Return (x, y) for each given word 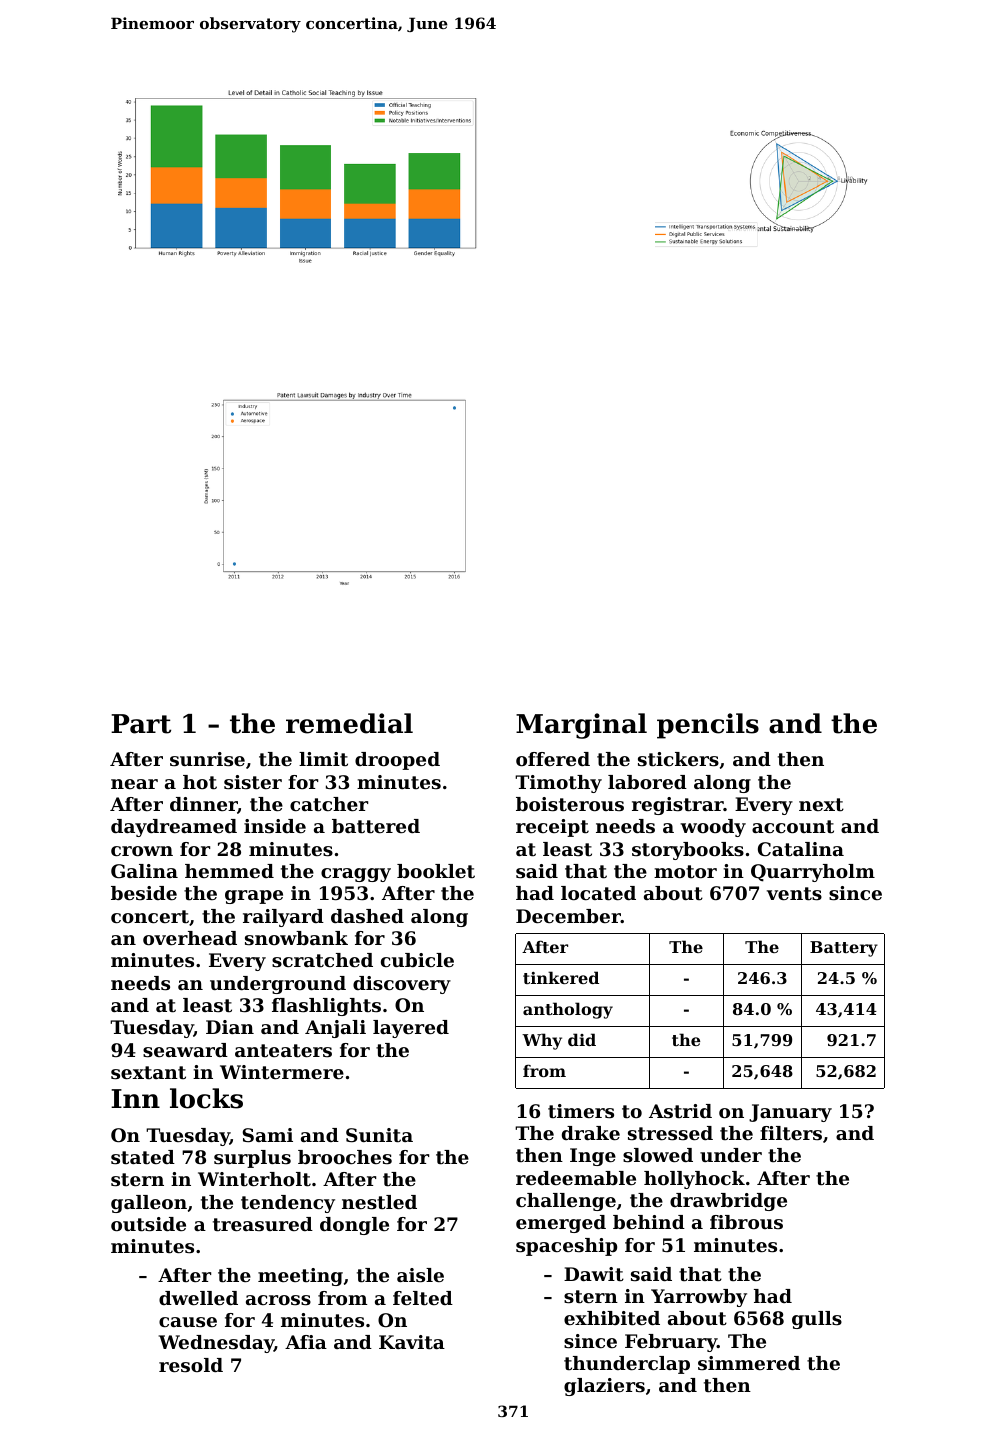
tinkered (561, 977)
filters (791, 1133)
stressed (670, 1133)
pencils (708, 726)
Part (141, 724)
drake (591, 1133)
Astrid (680, 1111)
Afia (306, 1342)
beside (144, 893)
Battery (844, 949)
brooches (345, 1157)
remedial (349, 723)
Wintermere (282, 1072)
